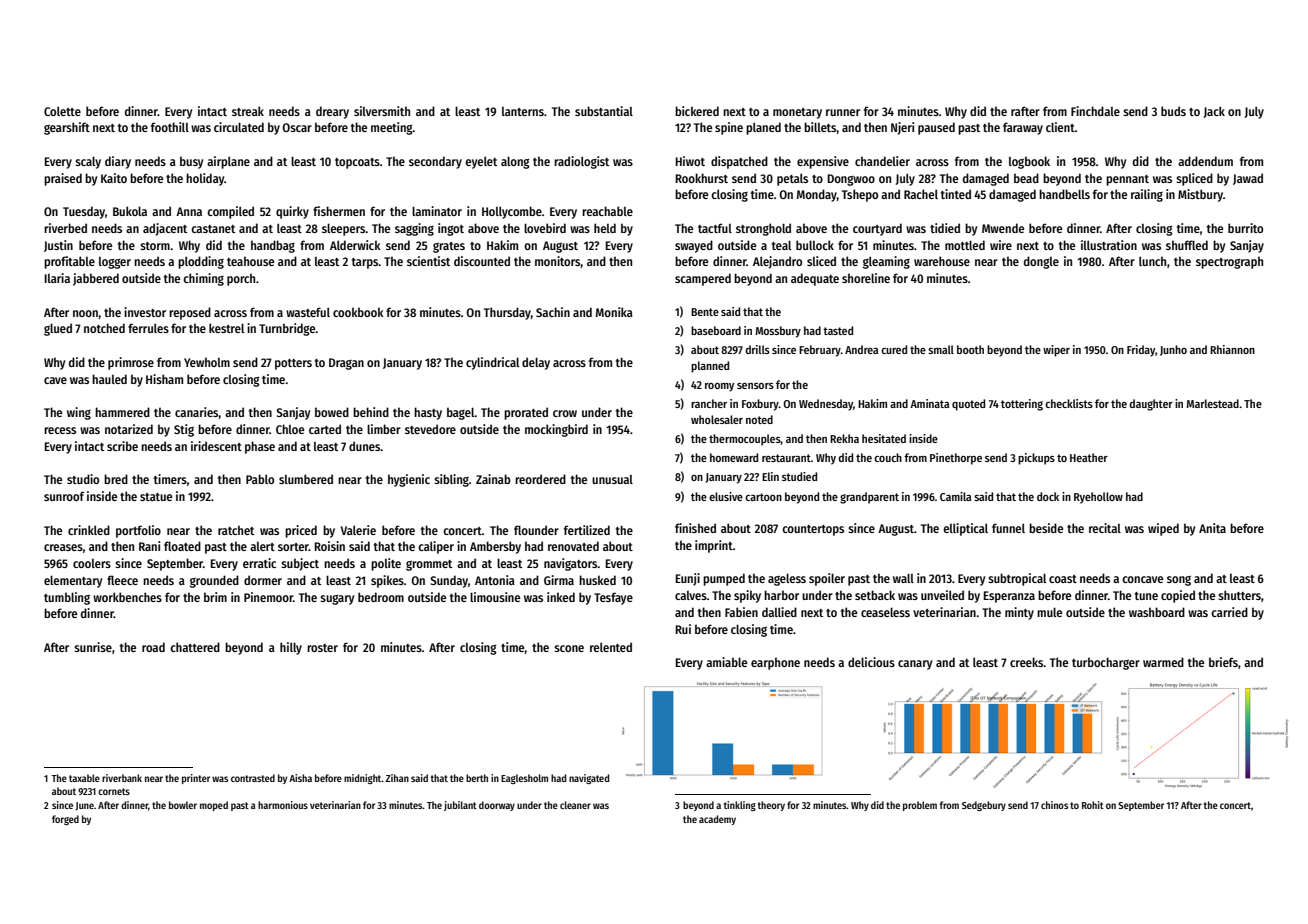 This screenshot has width=1308, height=924. What do you see at coordinates (355, 245) in the screenshot?
I see `Alderwick` at bounding box center [355, 245].
